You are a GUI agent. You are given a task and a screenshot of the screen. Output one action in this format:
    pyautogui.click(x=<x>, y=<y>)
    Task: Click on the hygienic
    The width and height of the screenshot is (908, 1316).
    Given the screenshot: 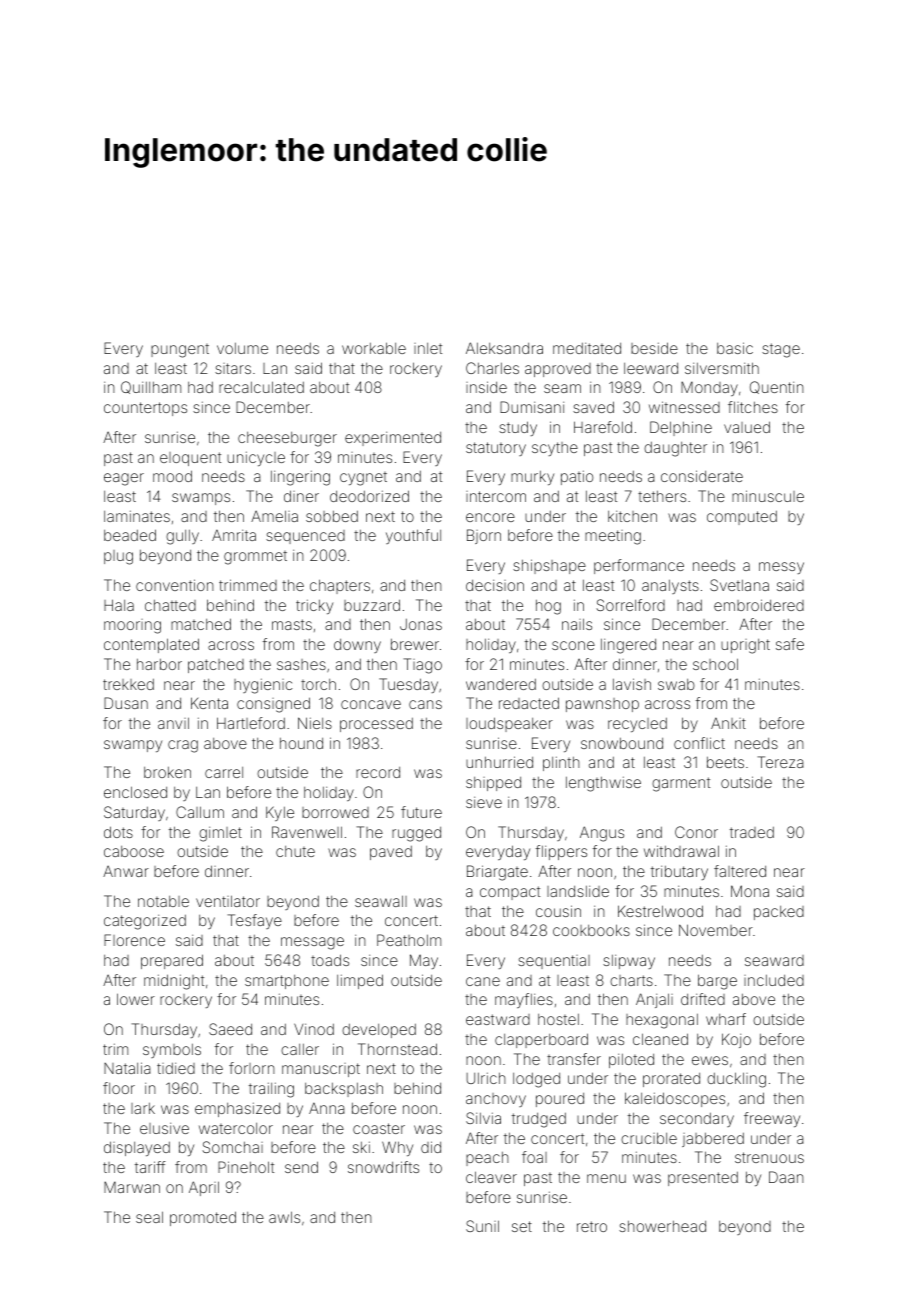 What is the action you would take?
    pyautogui.click(x=263, y=686)
